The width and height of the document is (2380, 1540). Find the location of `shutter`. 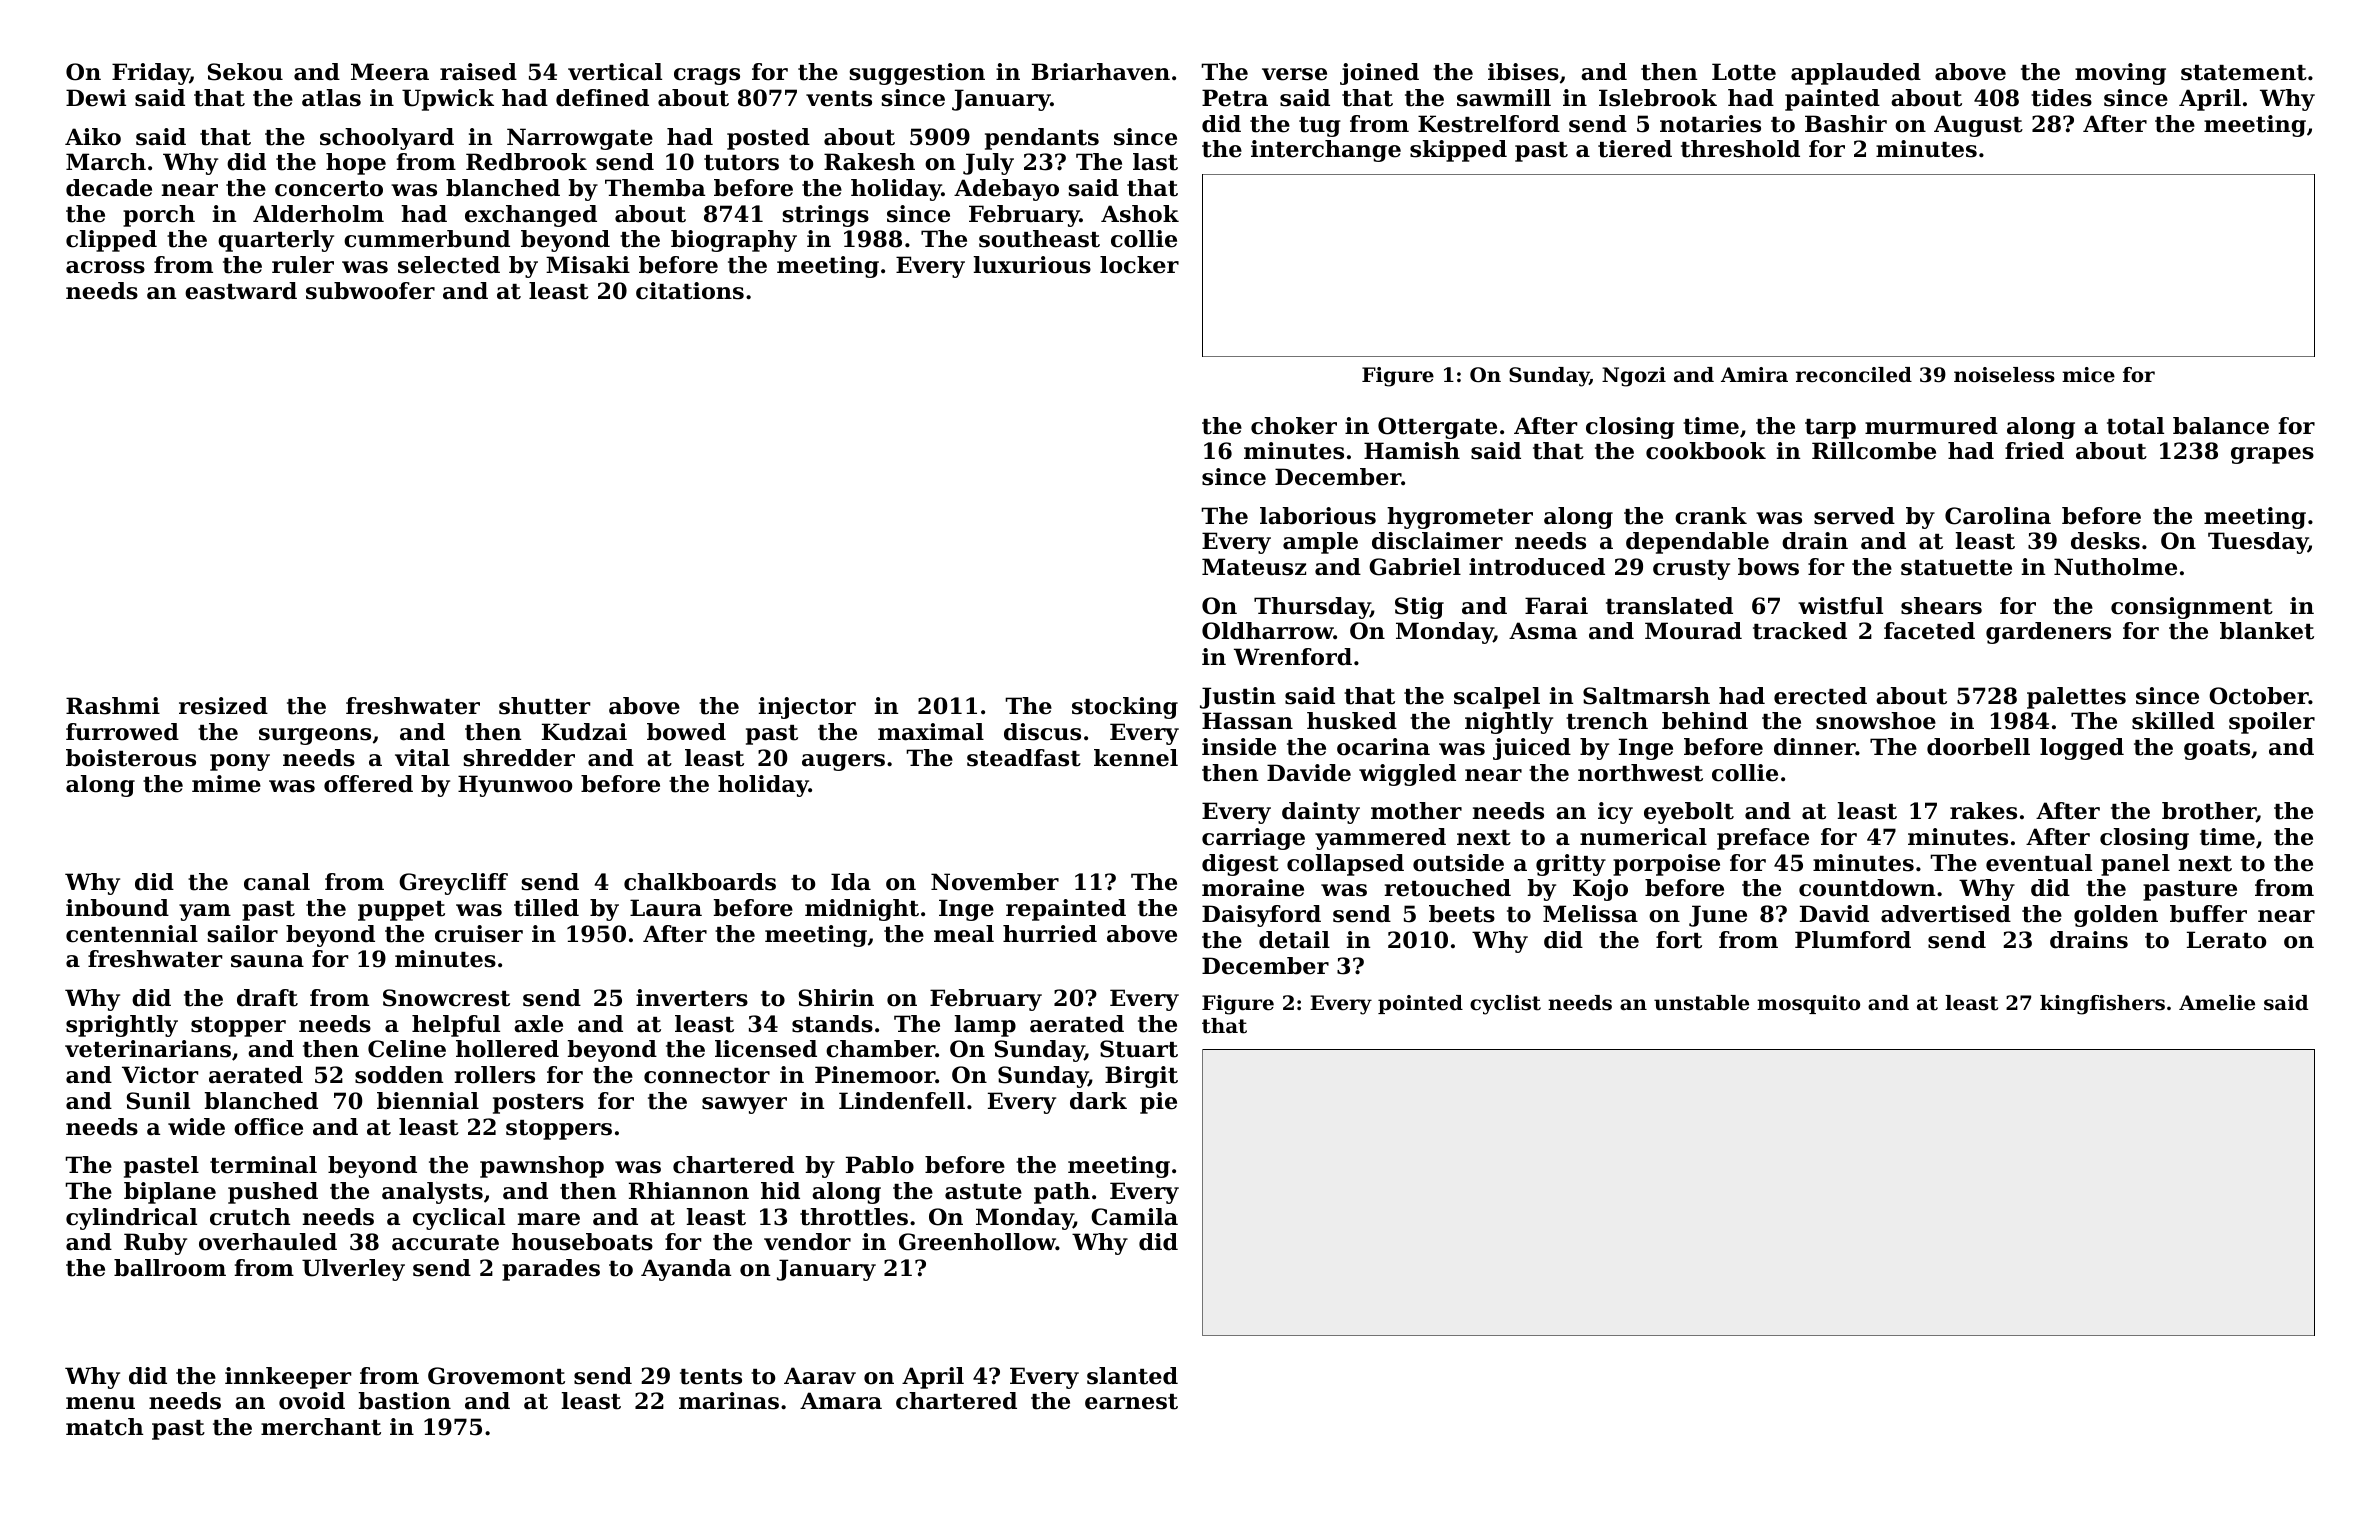

shutter is located at coordinates (545, 706).
